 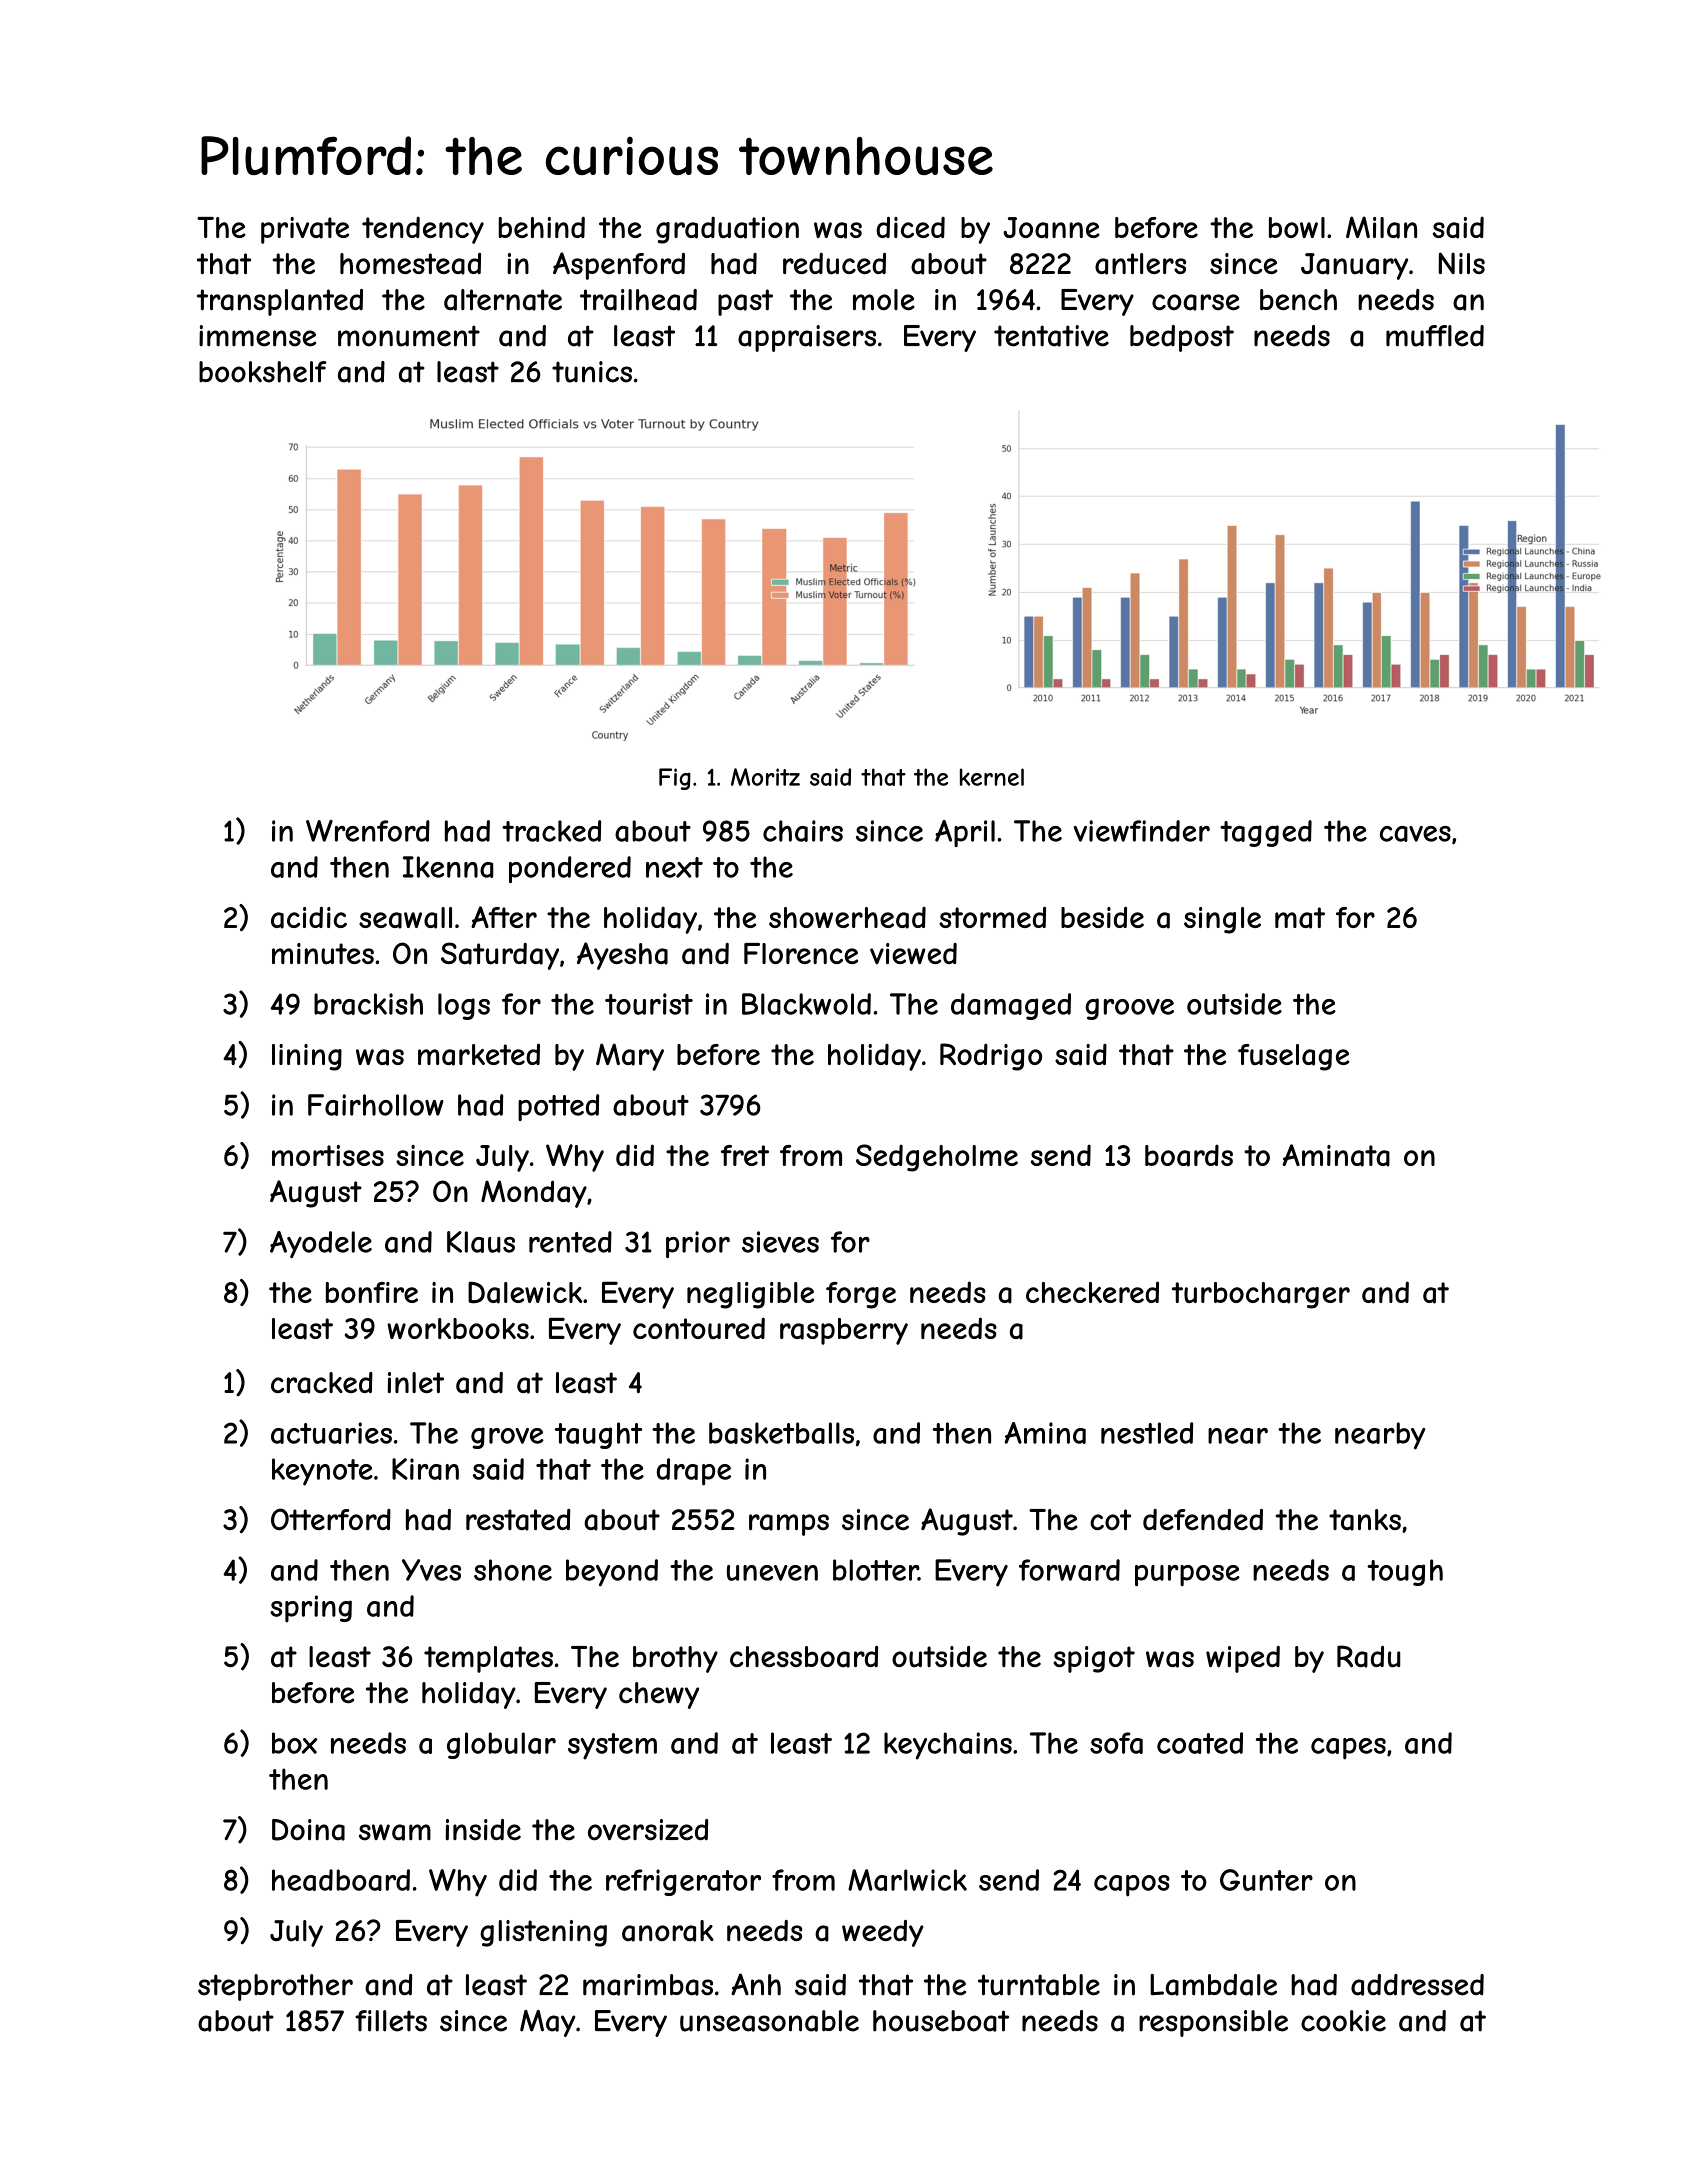 What do you see at coordinates (391, 2021) in the document?
I see `fillets` at bounding box center [391, 2021].
